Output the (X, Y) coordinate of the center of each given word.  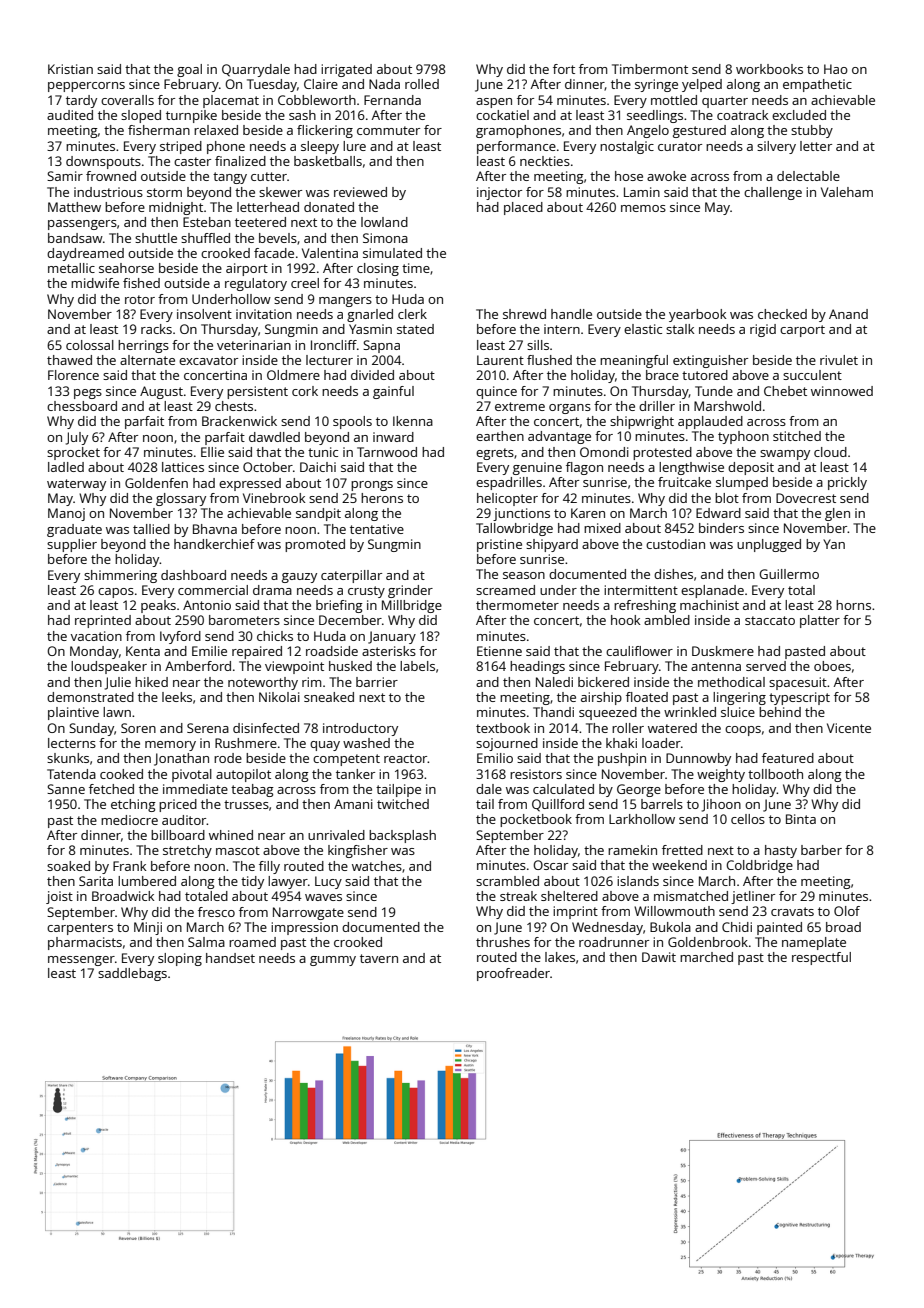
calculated (563, 789)
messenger (81, 961)
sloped (141, 116)
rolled (422, 84)
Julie (118, 683)
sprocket (73, 453)
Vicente (849, 728)
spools (352, 422)
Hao (836, 69)
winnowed (842, 391)
